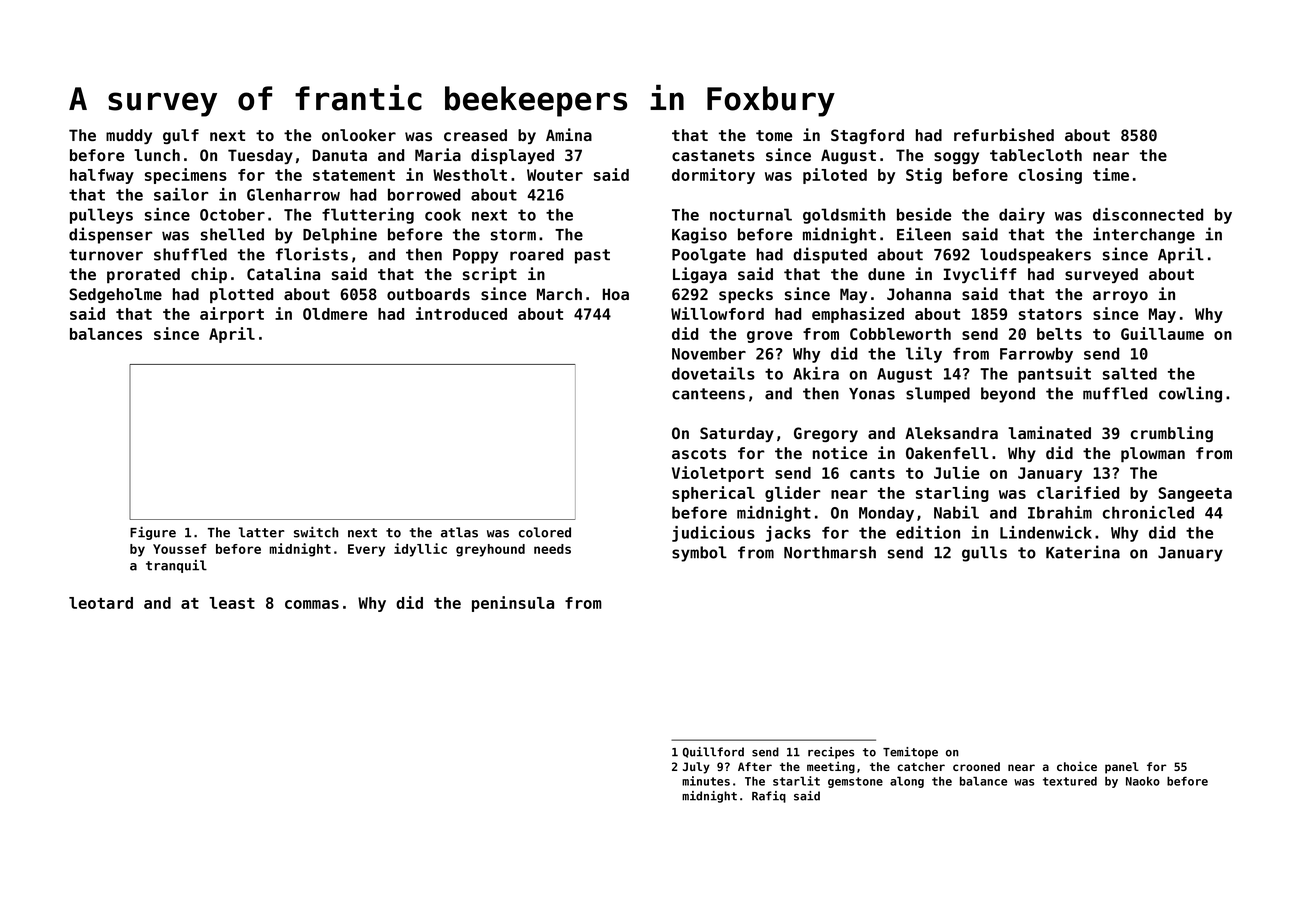 The width and height of the screenshot is (1308, 924). I want to click on leotard, so click(101, 603).
